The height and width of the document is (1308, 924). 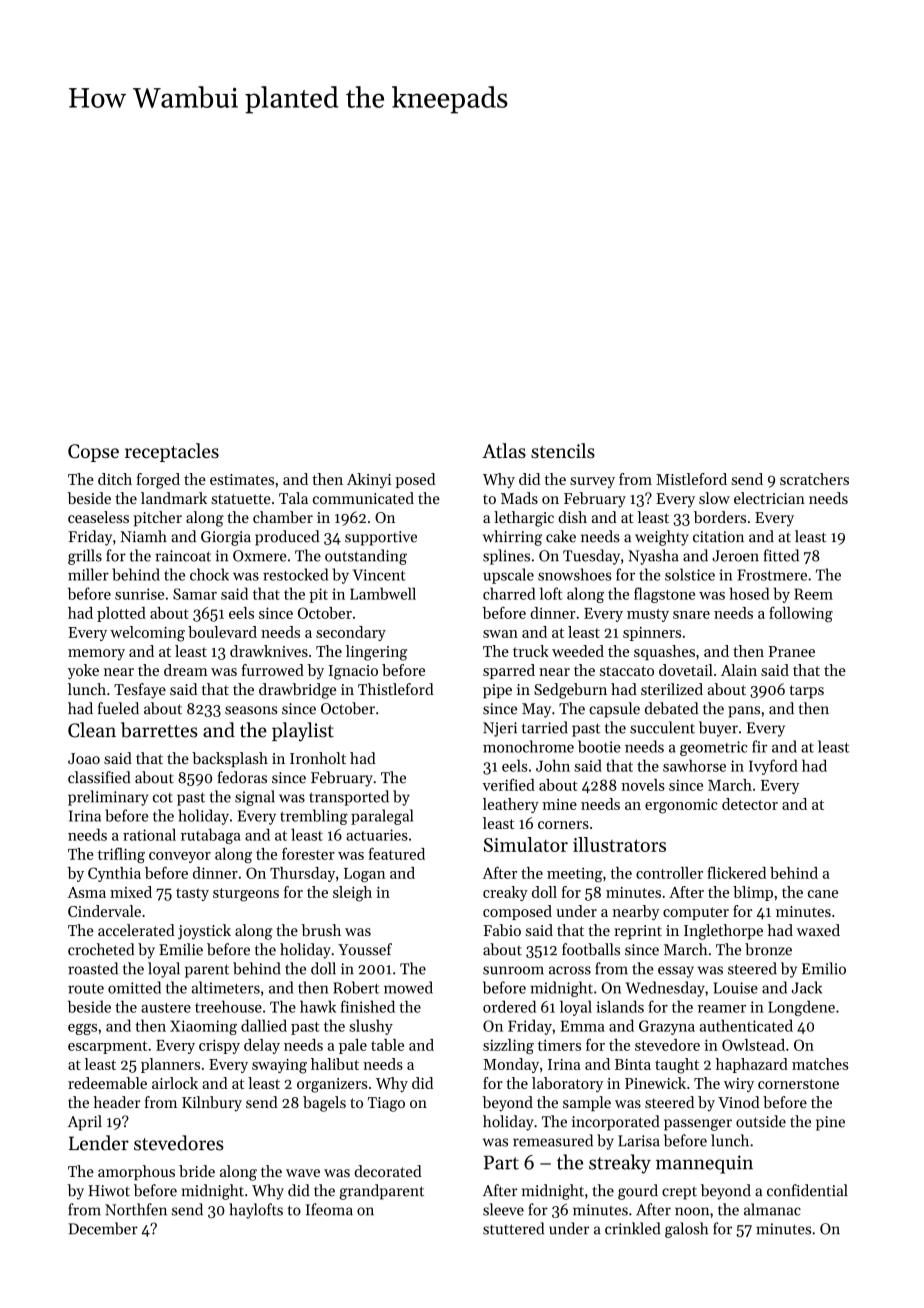 What do you see at coordinates (143, 536) in the document?
I see `Niamh` at bounding box center [143, 536].
